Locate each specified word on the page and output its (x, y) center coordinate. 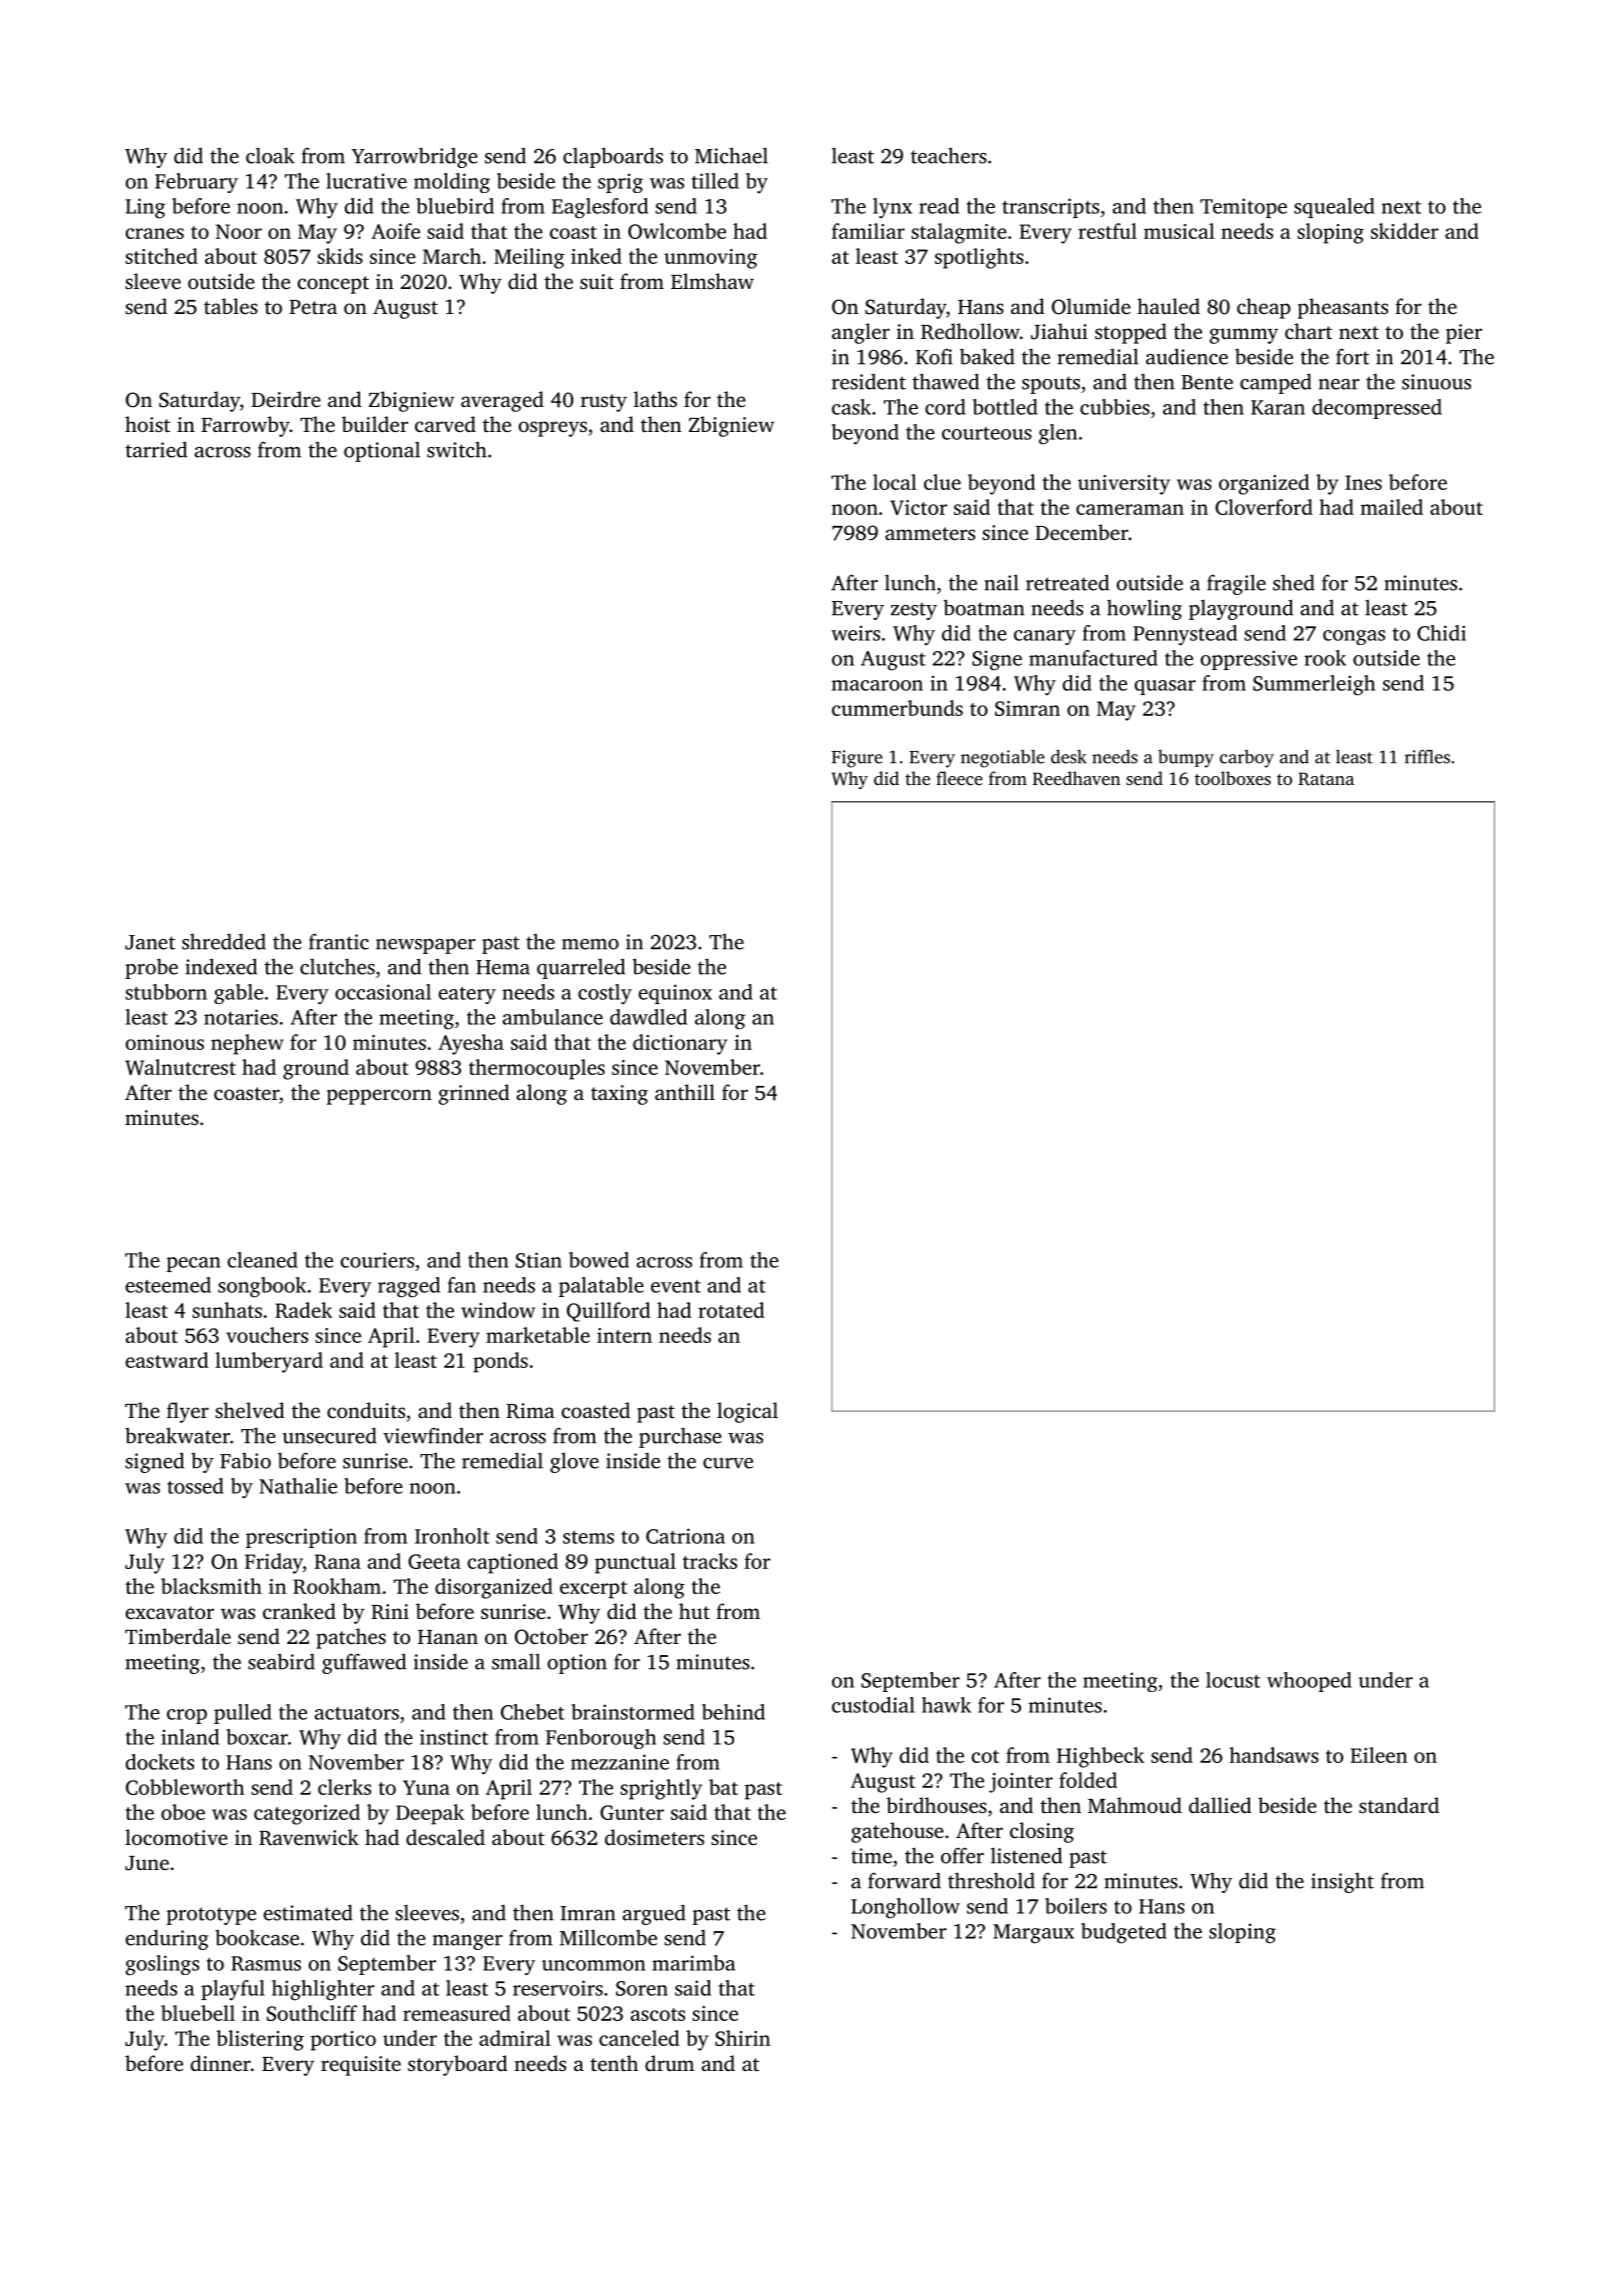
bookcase (257, 1937)
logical (747, 1412)
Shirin (742, 2038)
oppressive (1248, 660)
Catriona (685, 1536)
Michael (731, 155)
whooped (1309, 1682)
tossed (195, 1486)
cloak (270, 155)
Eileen (1379, 1755)
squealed (1334, 208)
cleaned (262, 1260)
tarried (156, 449)
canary (1045, 637)
